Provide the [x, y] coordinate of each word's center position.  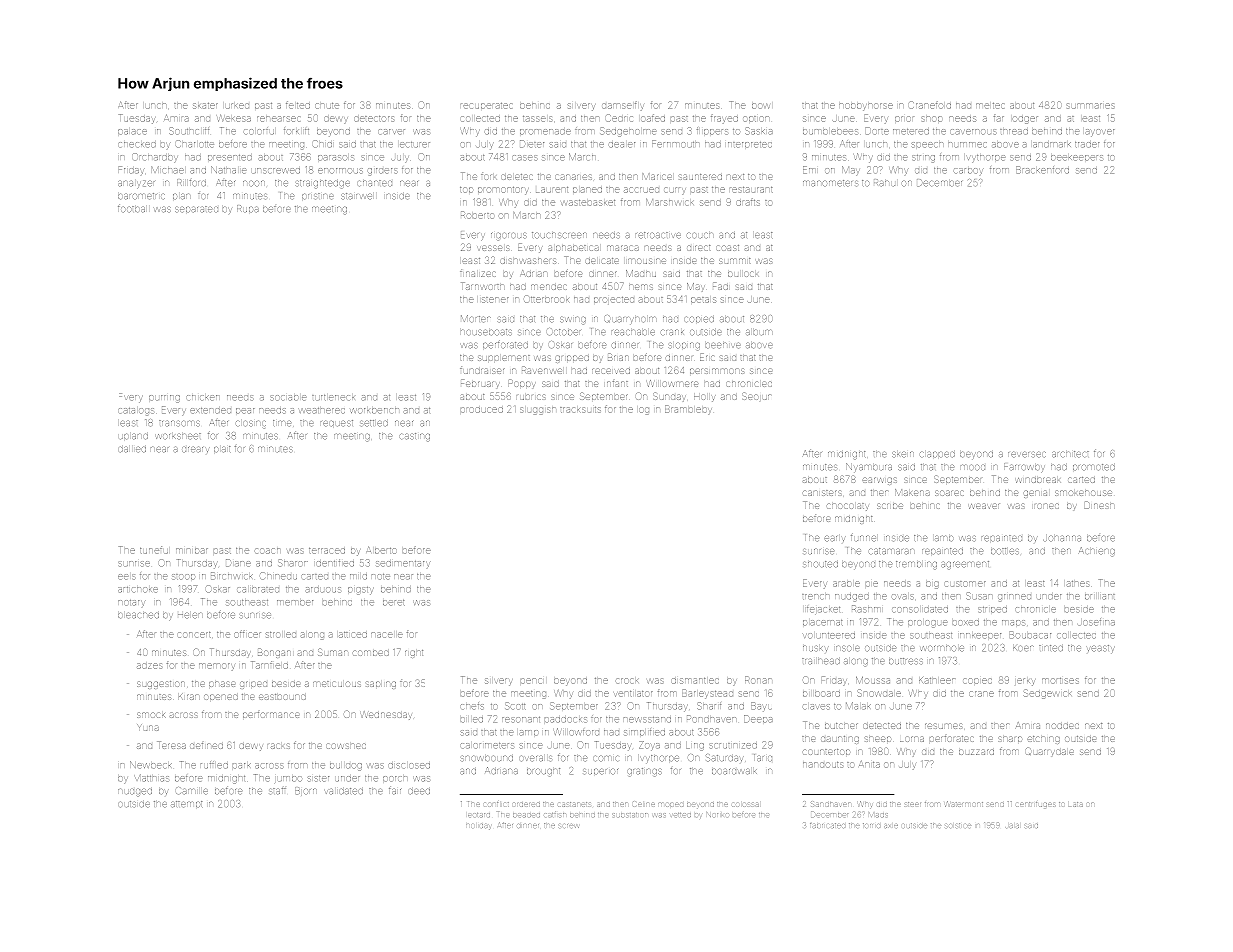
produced [481, 410]
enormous [340, 171]
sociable [288, 398]
